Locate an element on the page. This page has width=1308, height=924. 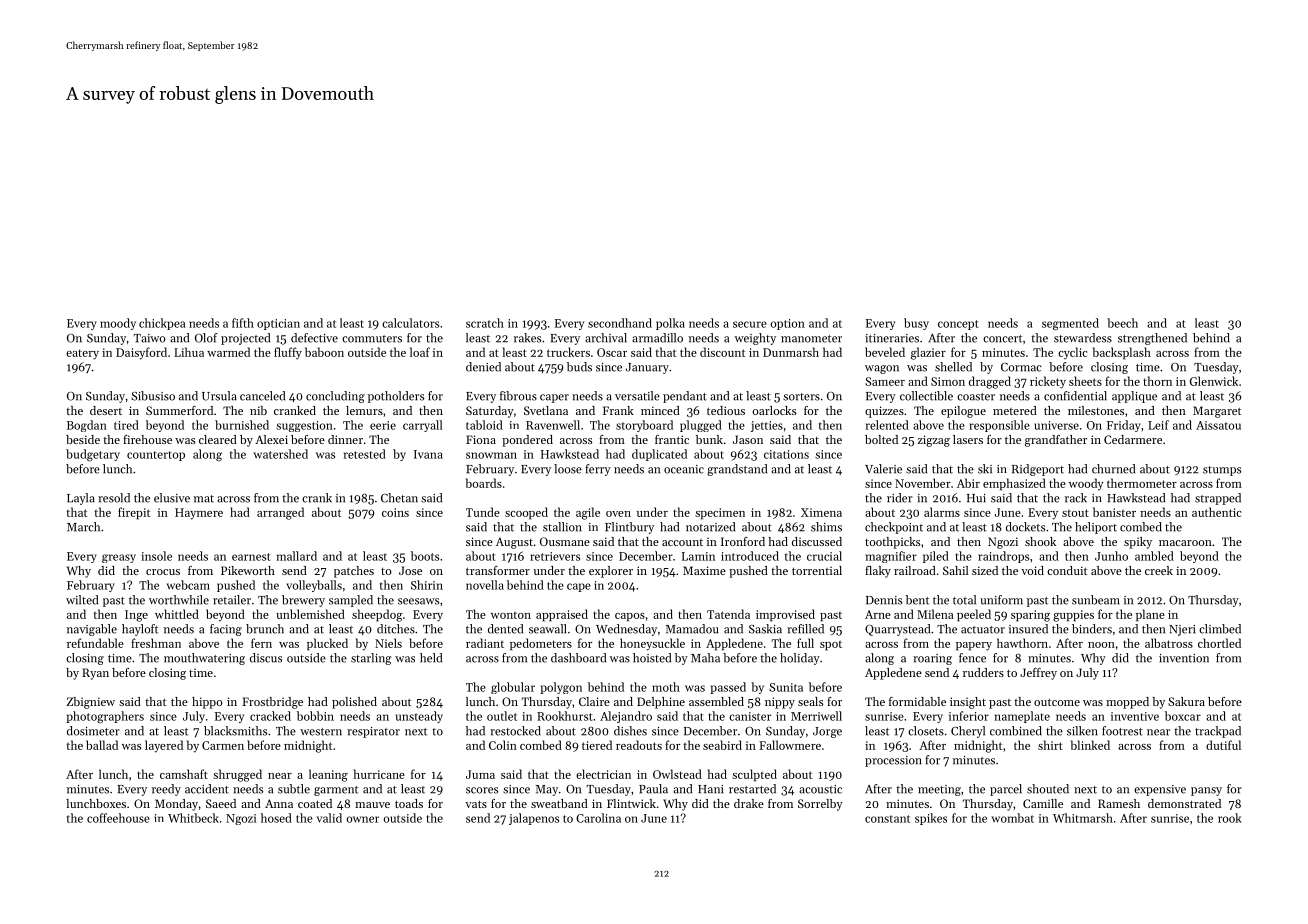
coated is located at coordinates (315, 803).
